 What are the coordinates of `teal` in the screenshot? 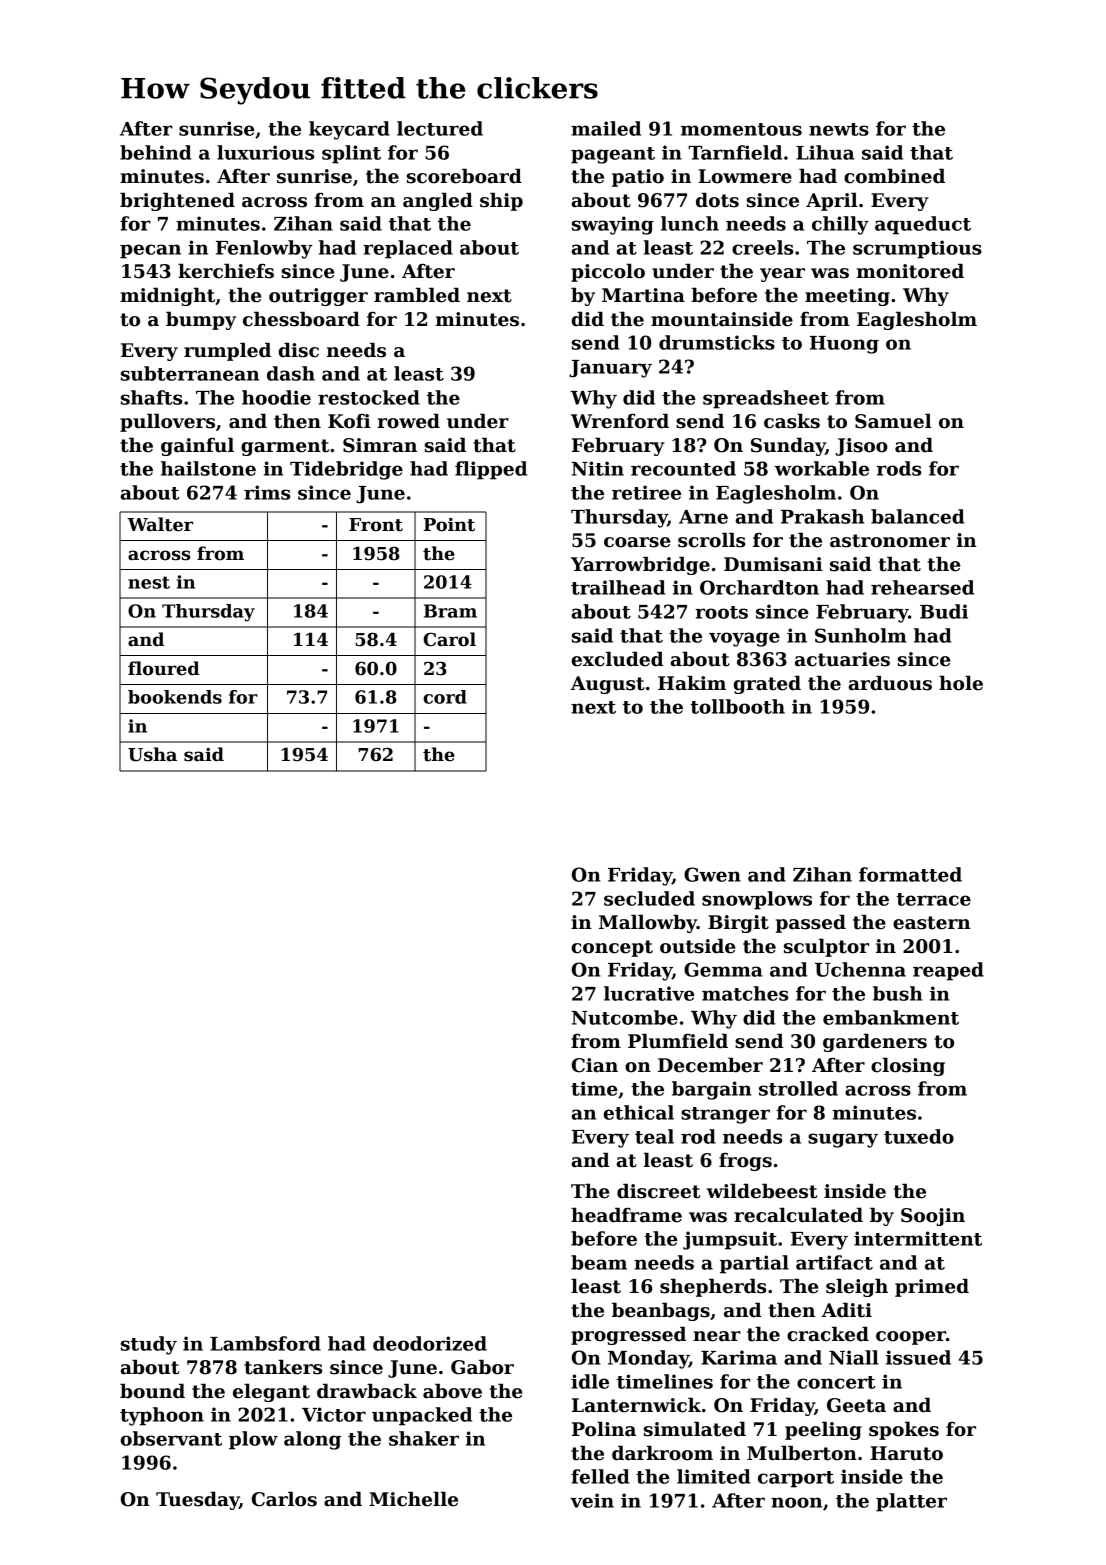 It's located at (654, 1136).
